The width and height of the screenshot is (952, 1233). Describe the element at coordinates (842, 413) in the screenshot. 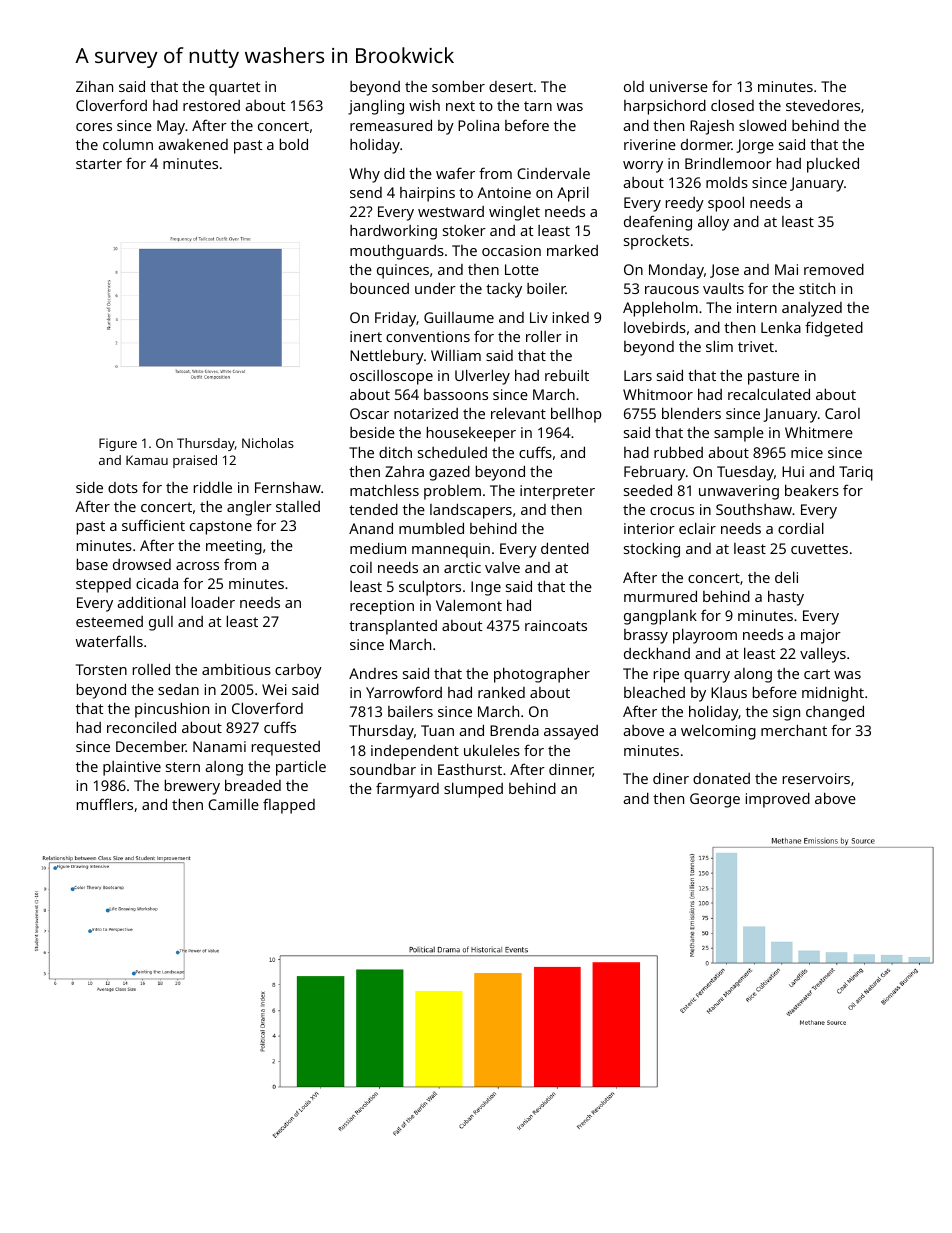

I see `Carol` at that location.
